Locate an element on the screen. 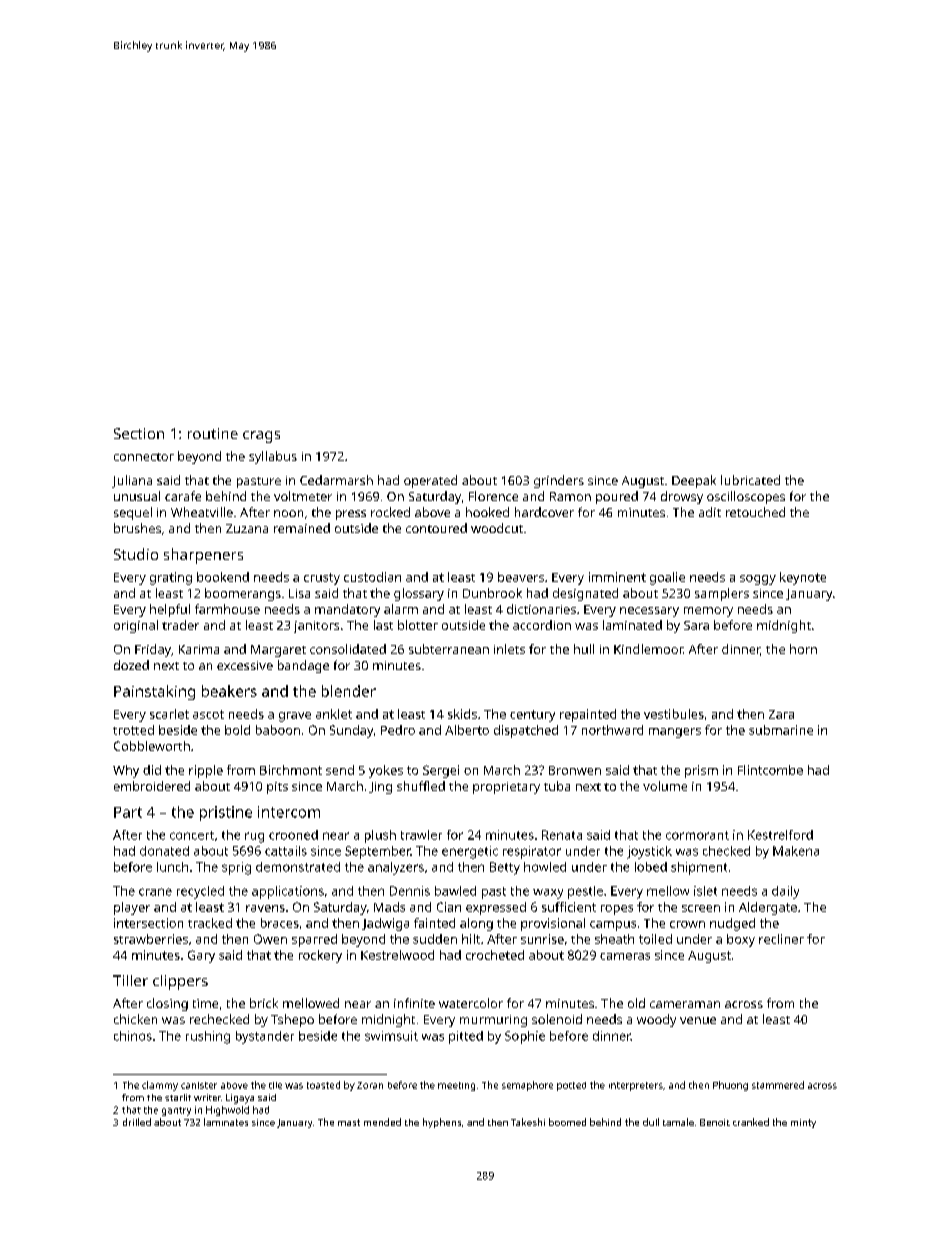 The height and width of the screenshot is (1233, 952). minty is located at coordinates (803, 1123).
